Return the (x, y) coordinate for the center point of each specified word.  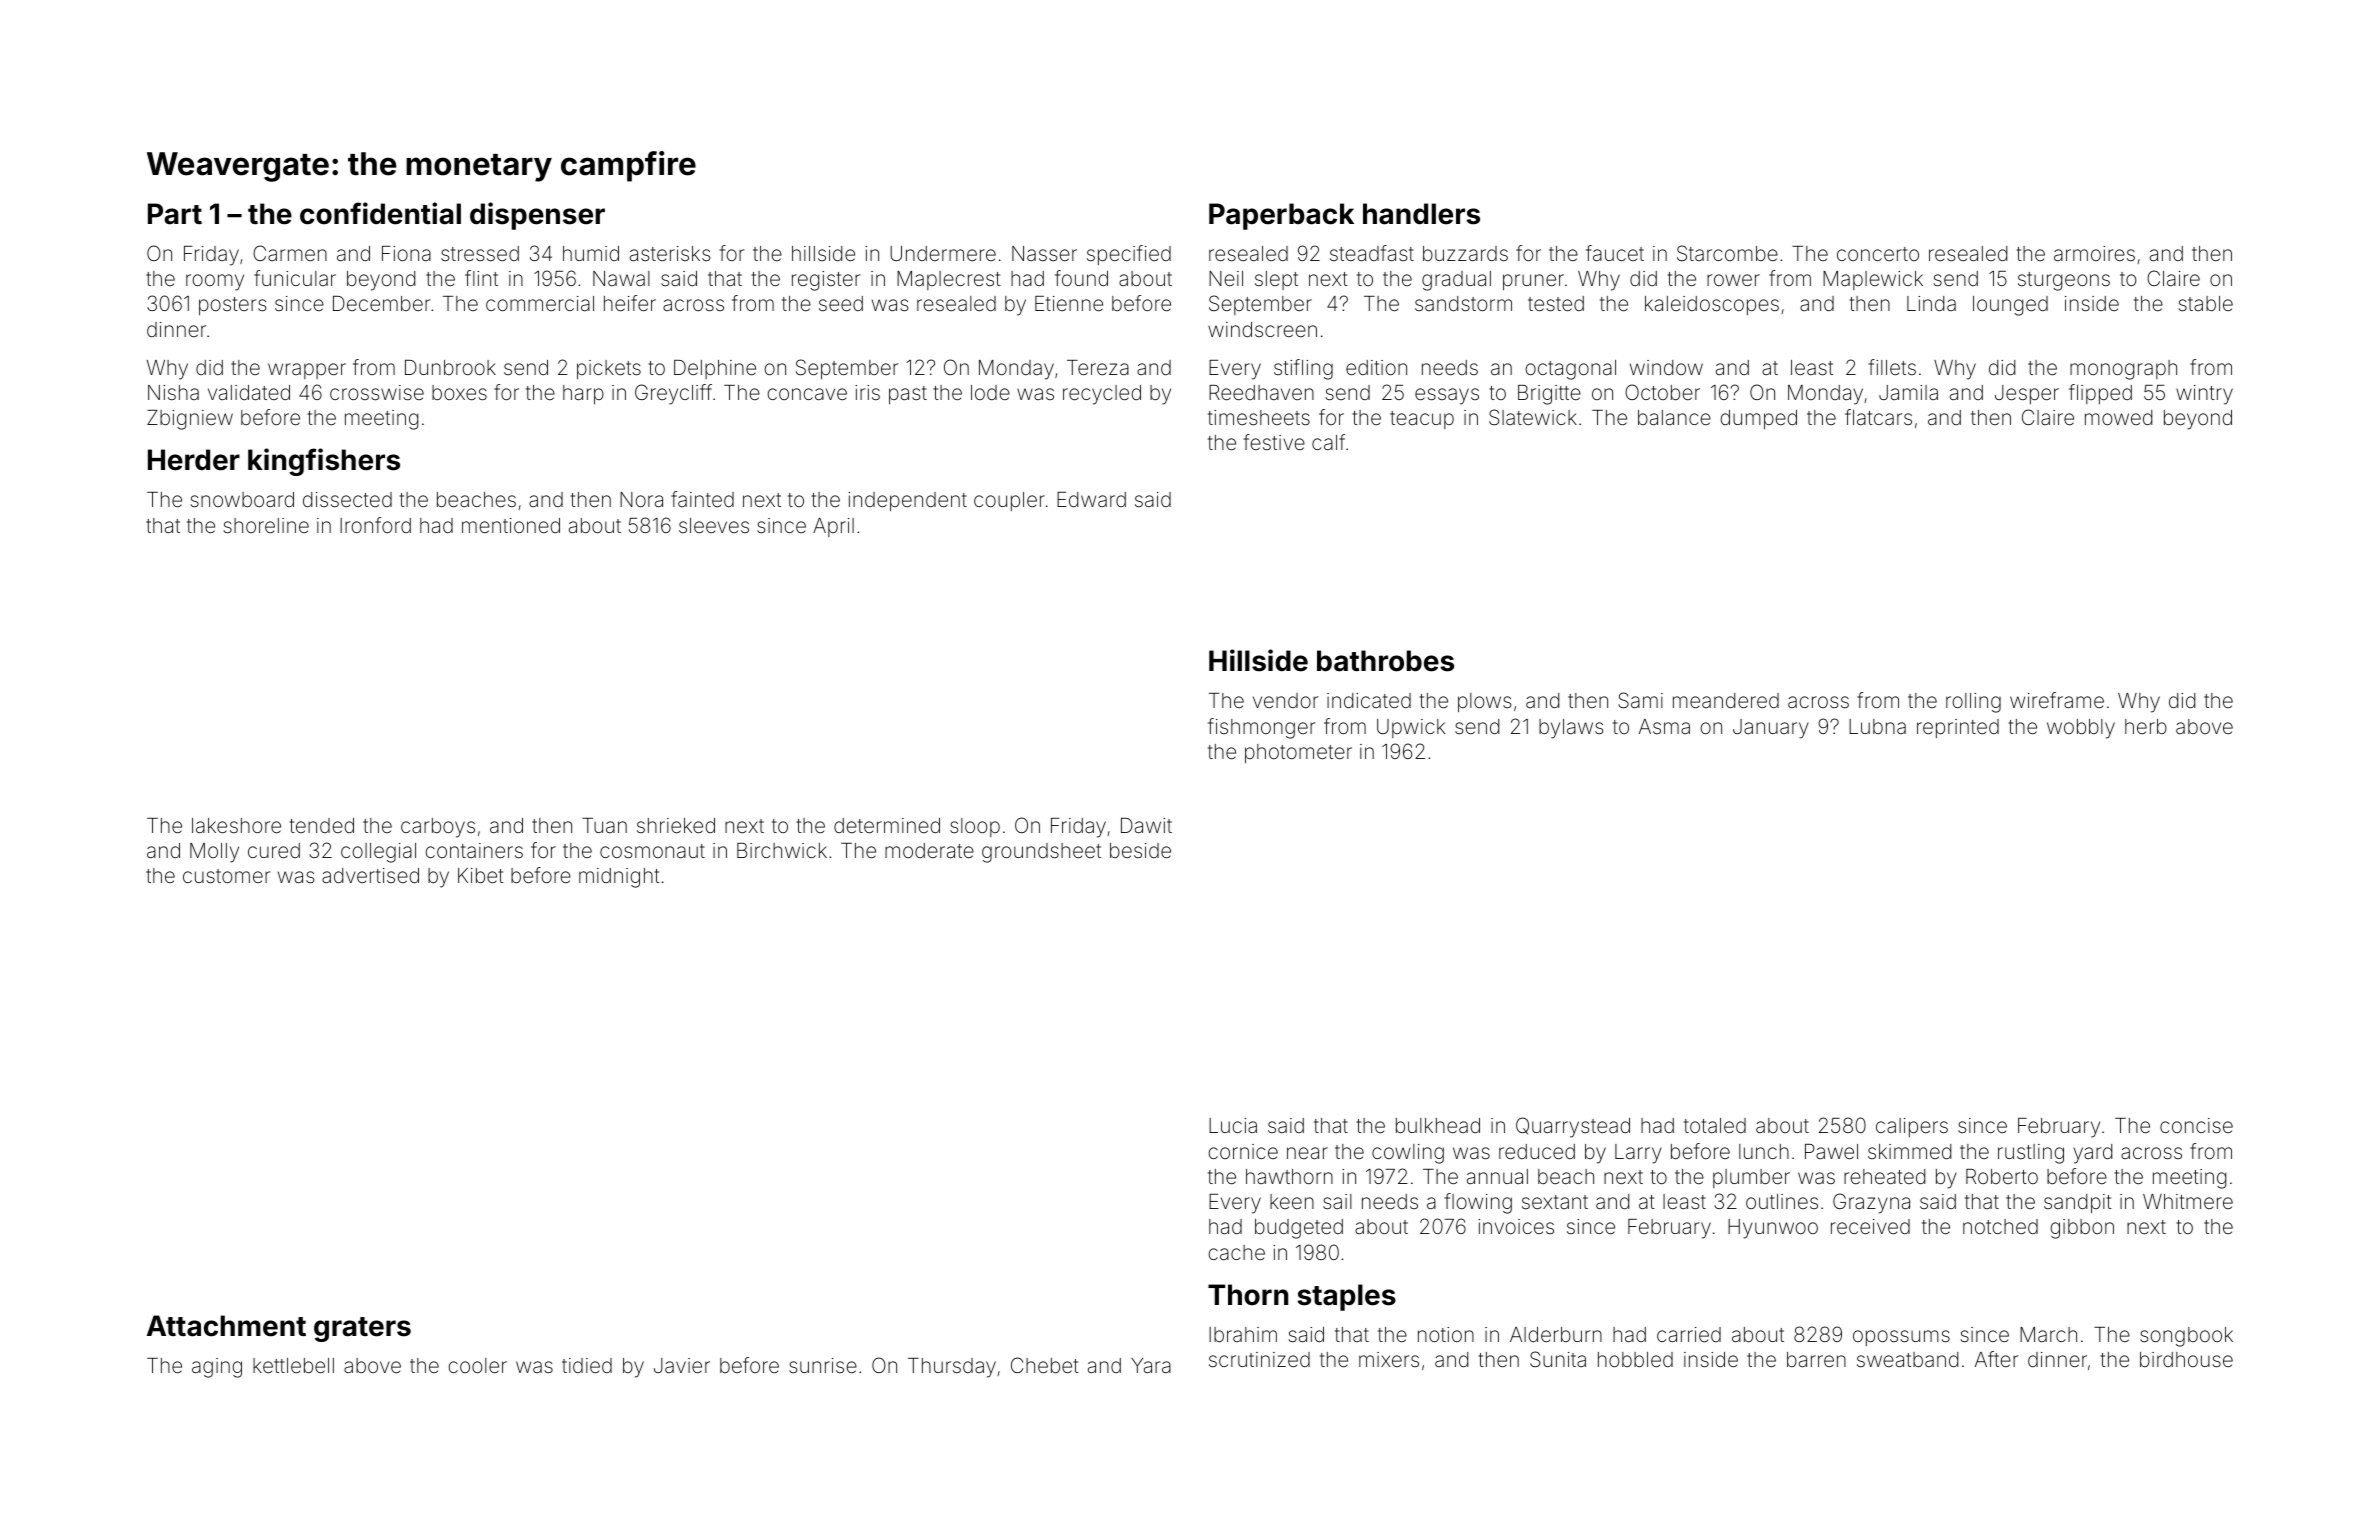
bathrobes (1385, 661)
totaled (1715, 1125)
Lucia (1233, 1125)
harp (583, 394)
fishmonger (1261, 728)
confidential (380, 213)
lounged (2010, 306)
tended (321, 825)
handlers (1421, 214)
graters (362, 1329)
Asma (1664, 726)
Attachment (226, 1326)
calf (1328, 442)
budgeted (1299, 1229)
